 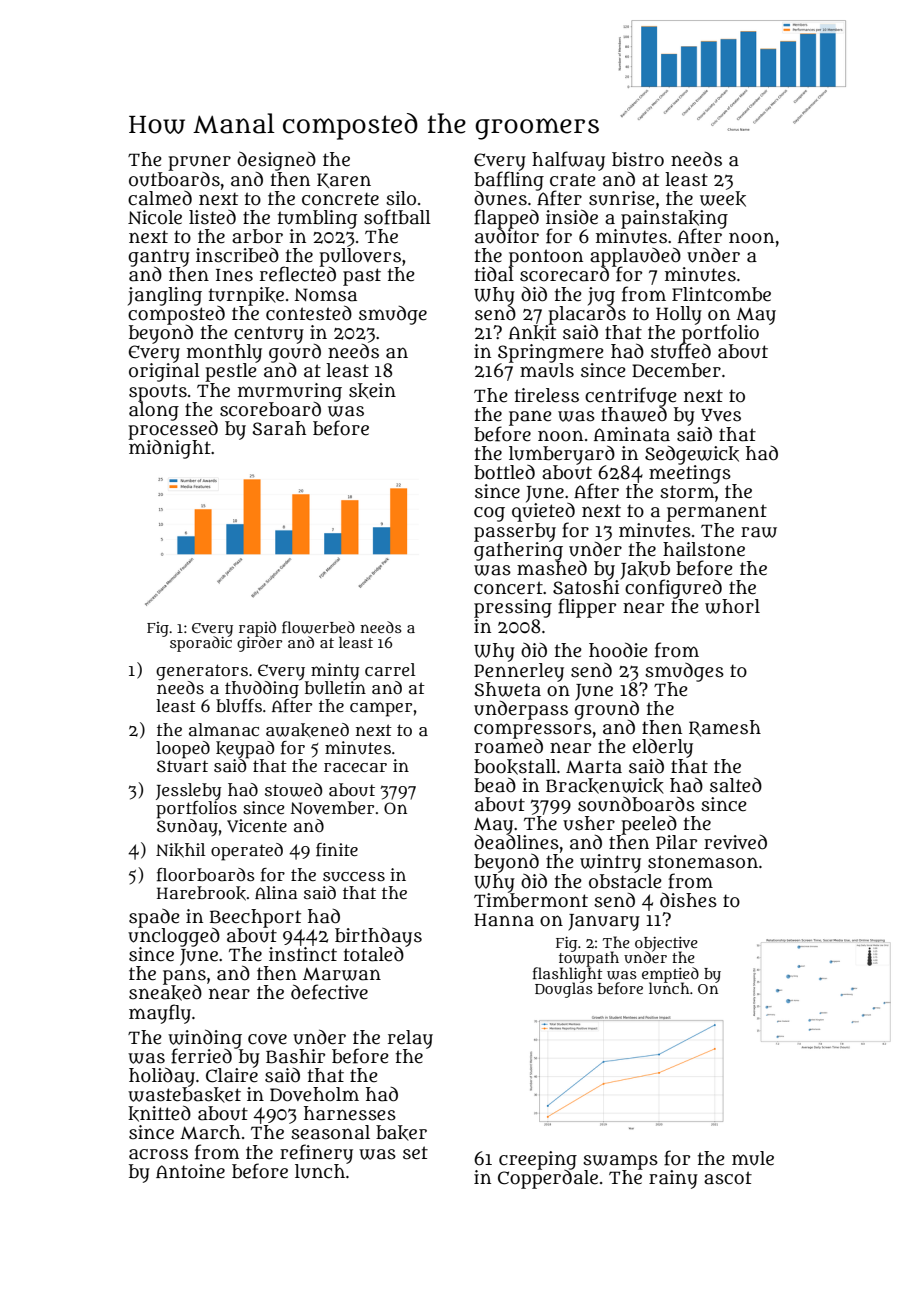 What do you see at coordinates (735, 842) in the screenshot?
I see `revived` at bounding box center [735, 842].
